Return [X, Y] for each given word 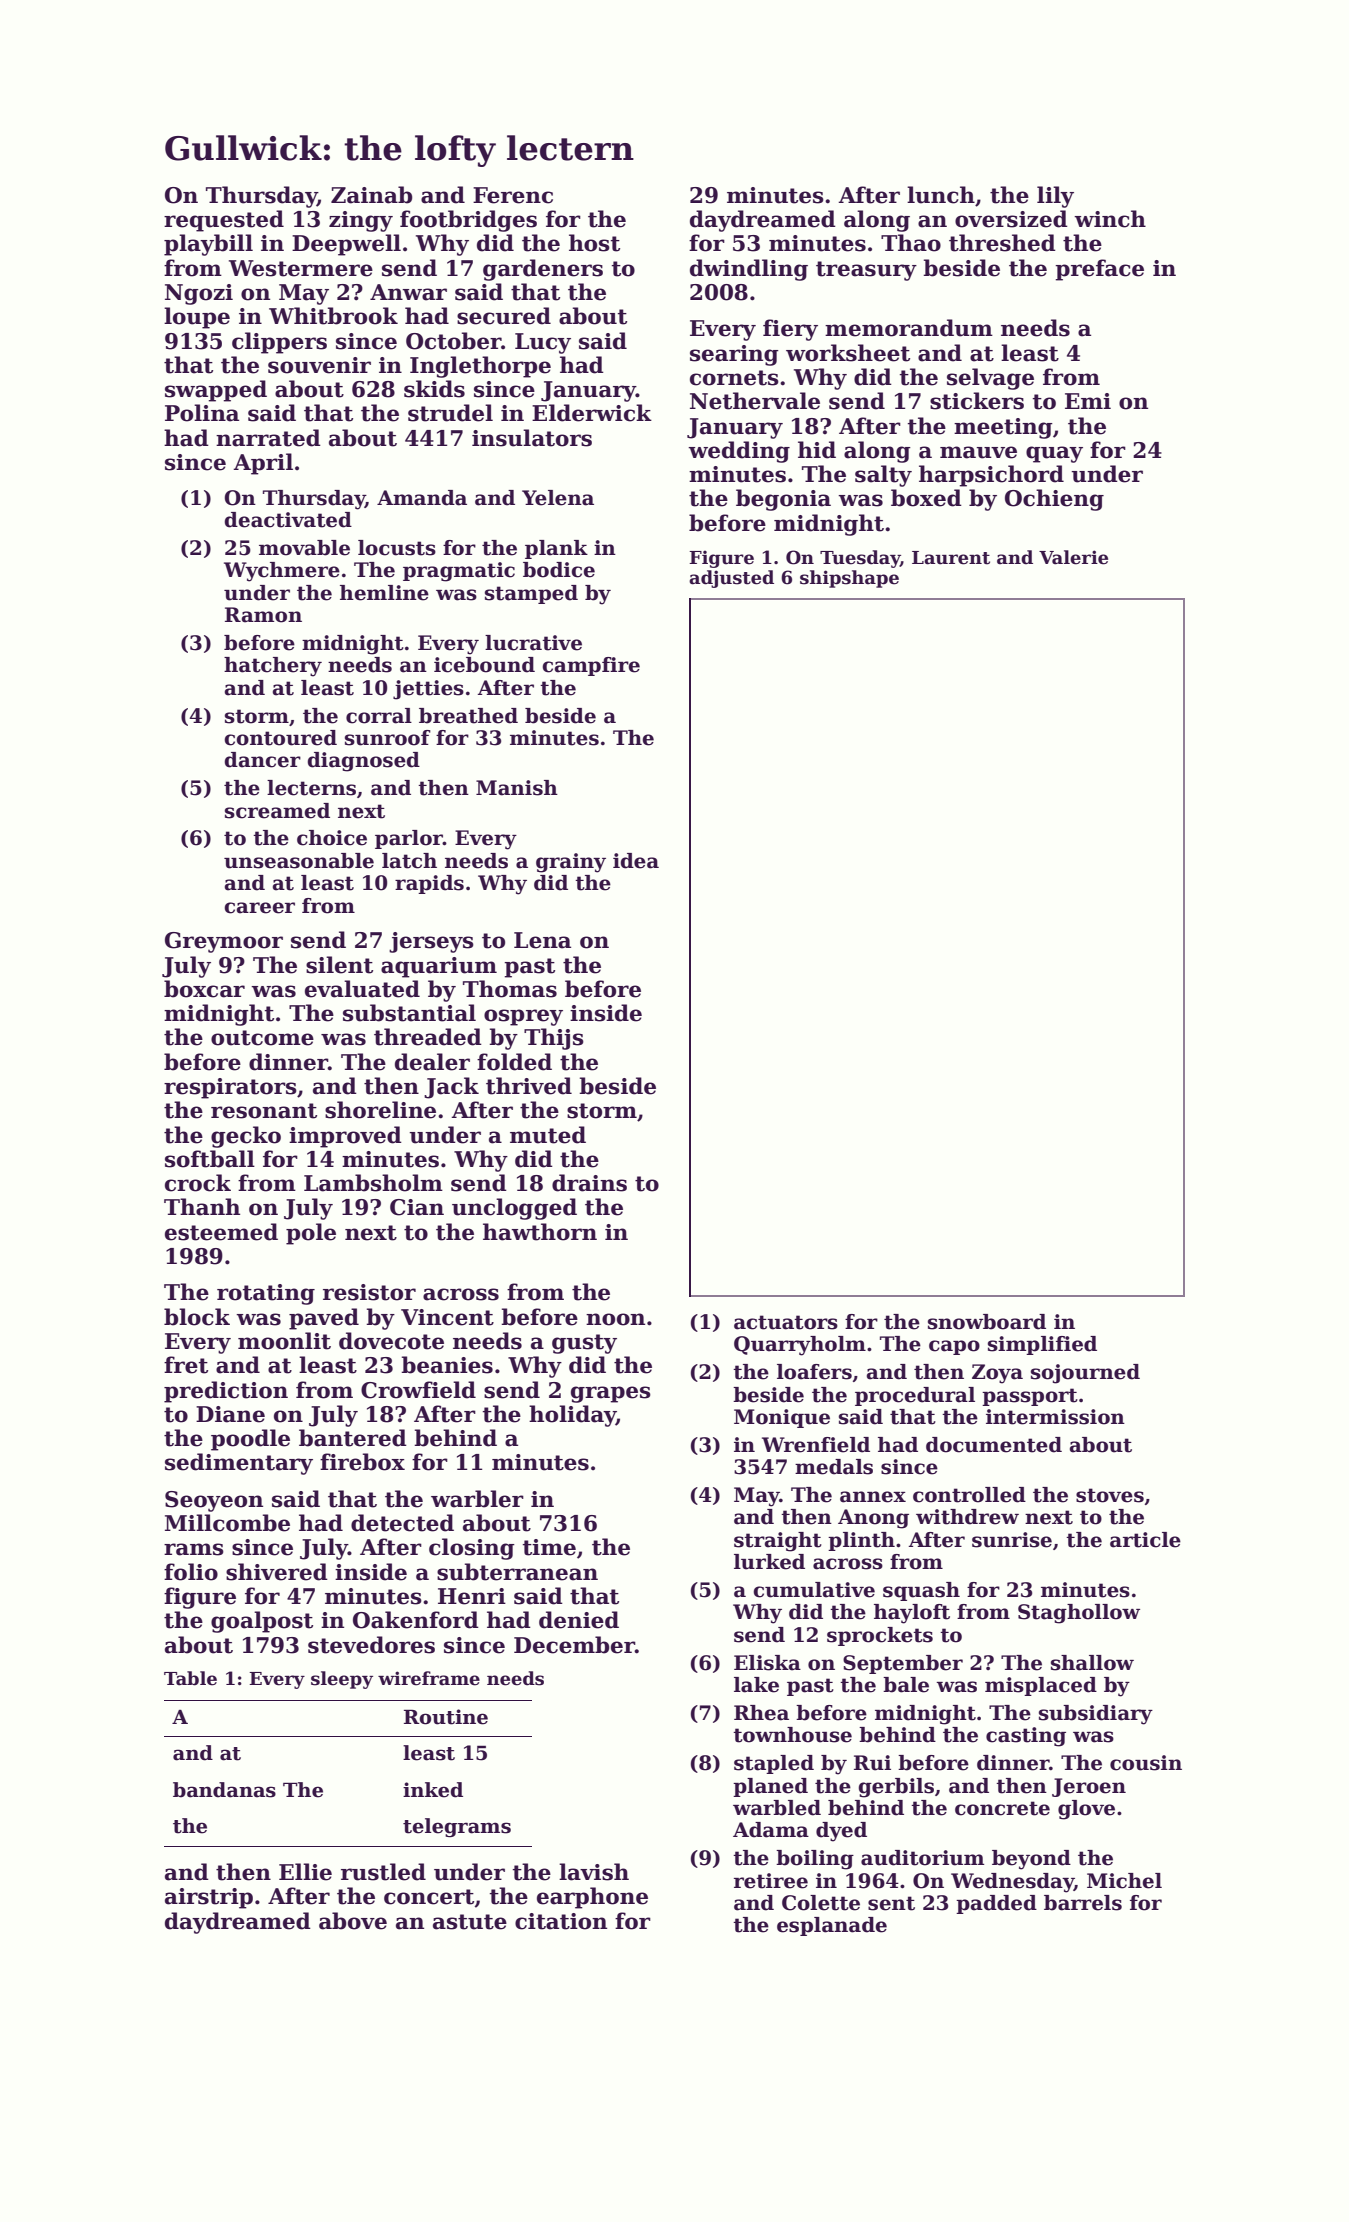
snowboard [987, 1322]
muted [548, 1135]
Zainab [372, 195]
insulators [532, 438]
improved [345, 1137]
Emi [1088, 401]
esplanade [832, 1926]
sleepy [342, 1680]
